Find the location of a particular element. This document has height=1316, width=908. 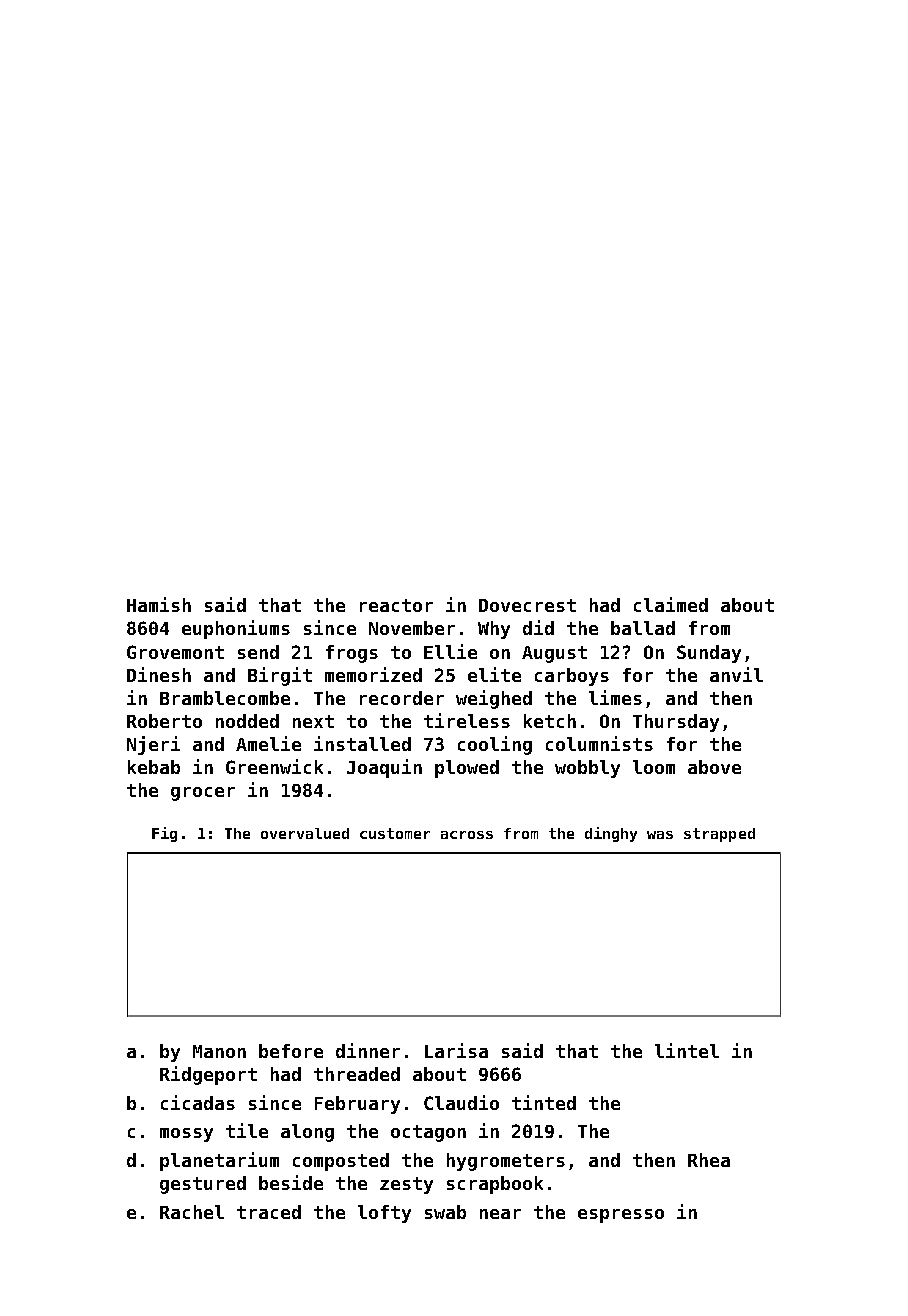

Rachel is located at coordinates (192, 1212).
